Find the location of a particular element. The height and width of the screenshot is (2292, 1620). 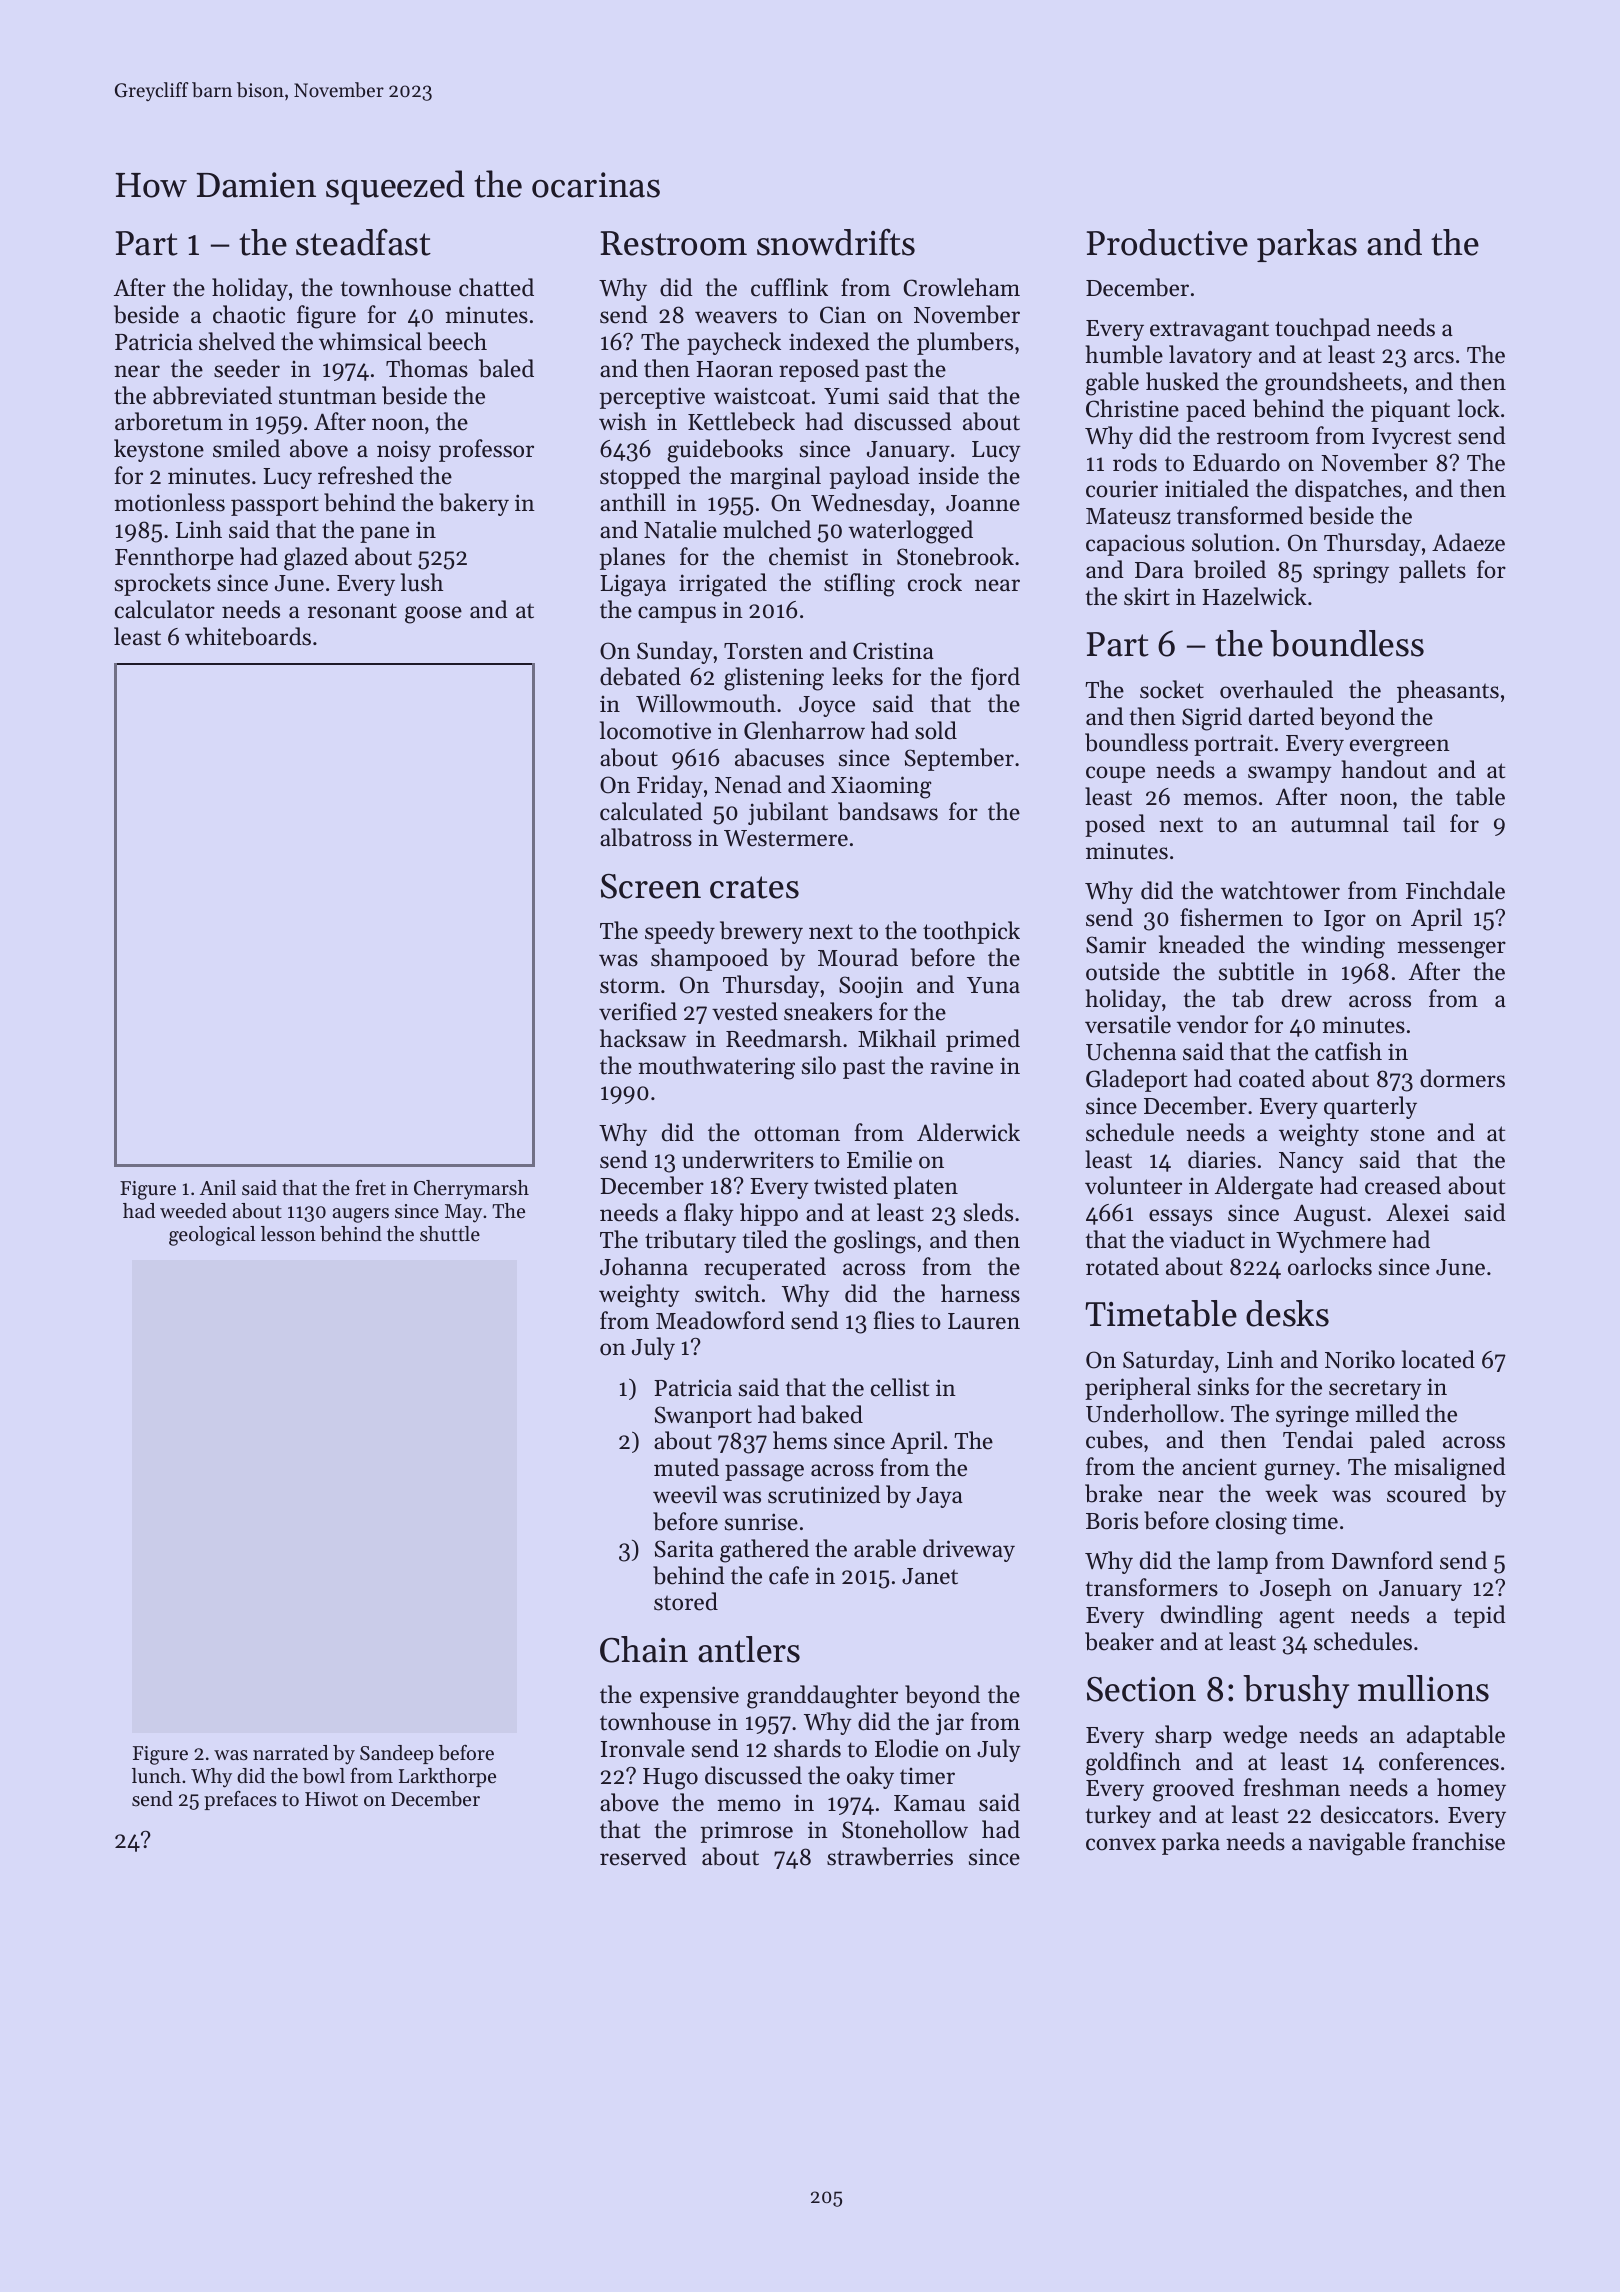

steadfast is located at coordinates (363, 242).
